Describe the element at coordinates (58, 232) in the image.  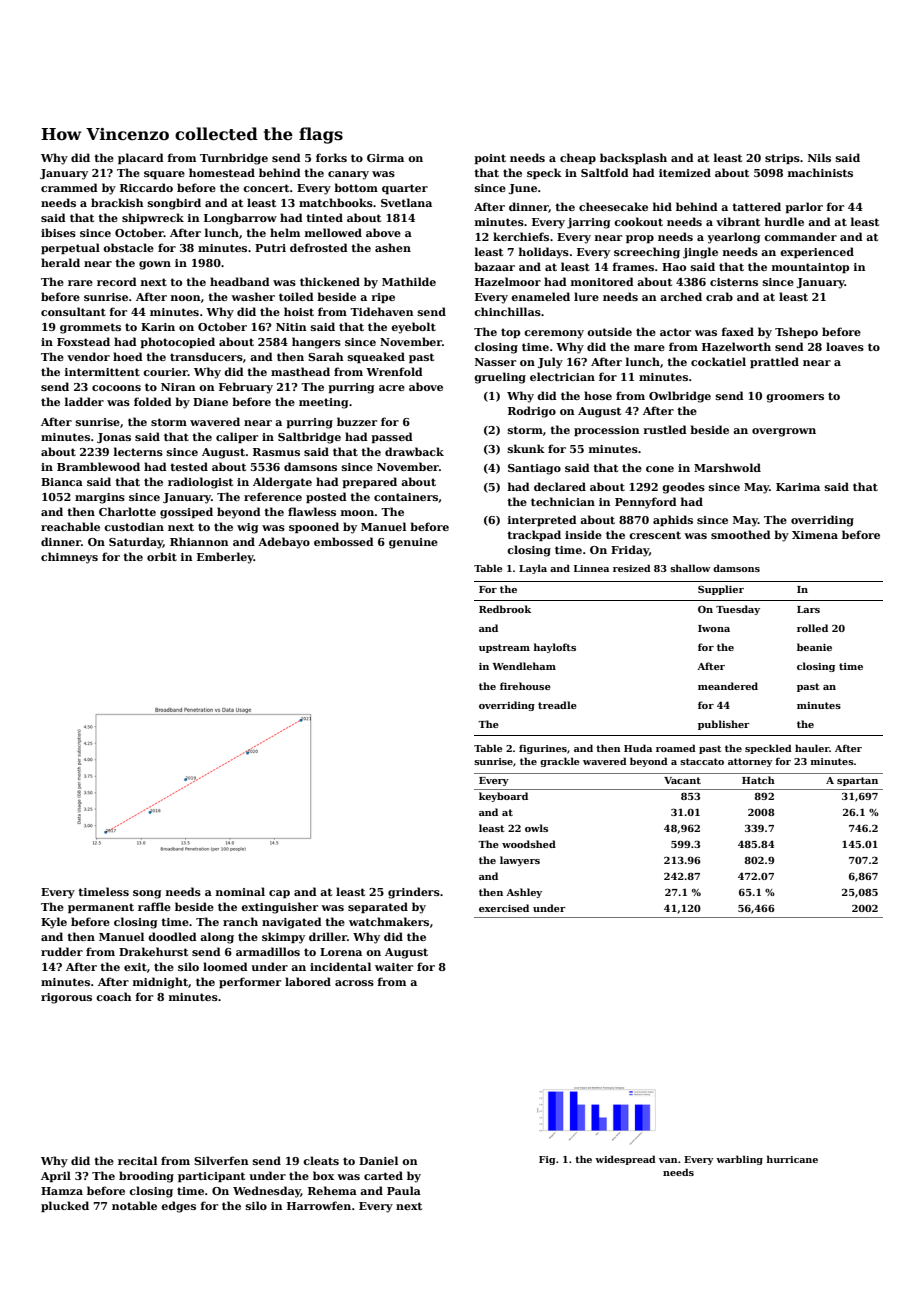
I see `ibises` at that location.
